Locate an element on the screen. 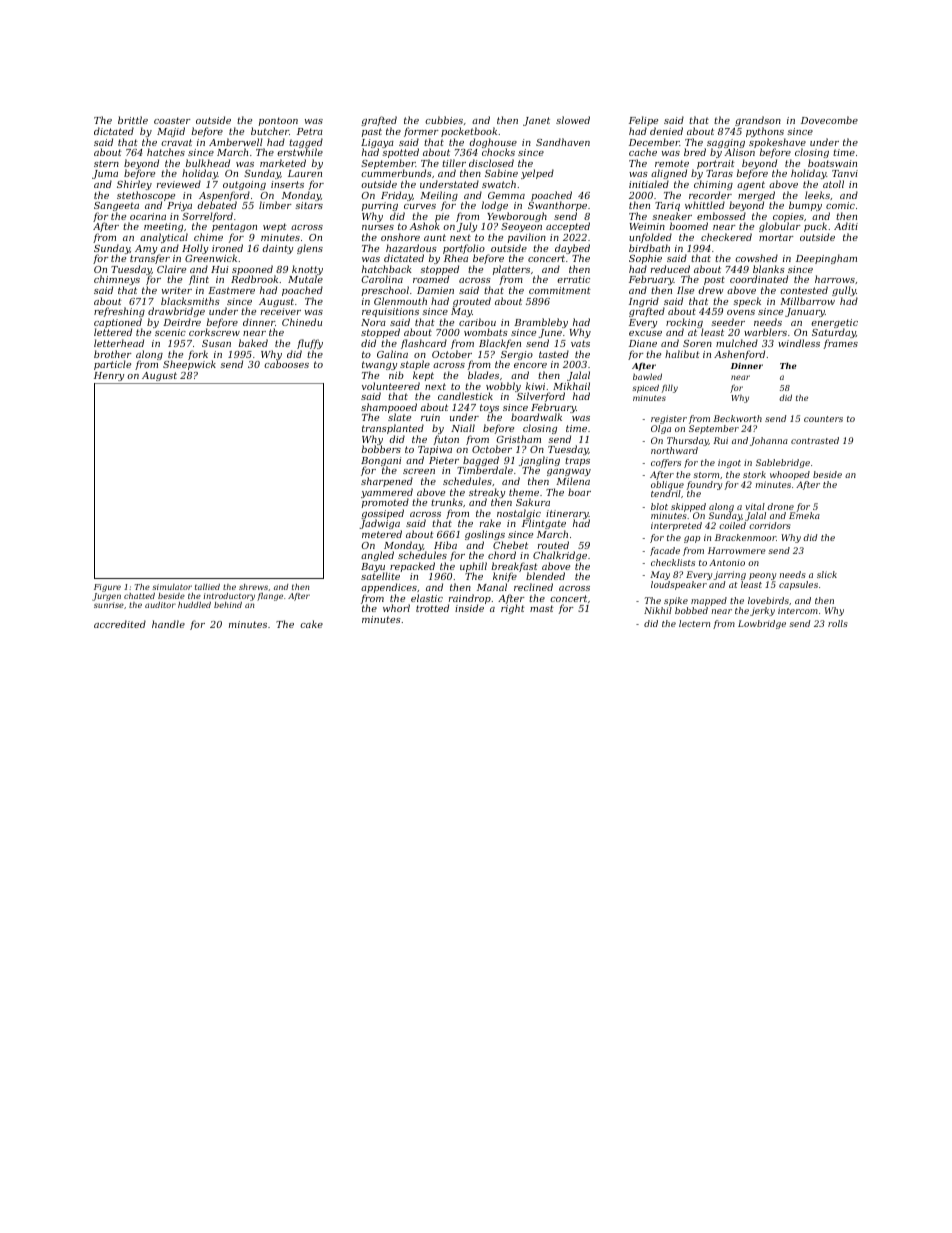  merged is located at coordinates (756, 196).
